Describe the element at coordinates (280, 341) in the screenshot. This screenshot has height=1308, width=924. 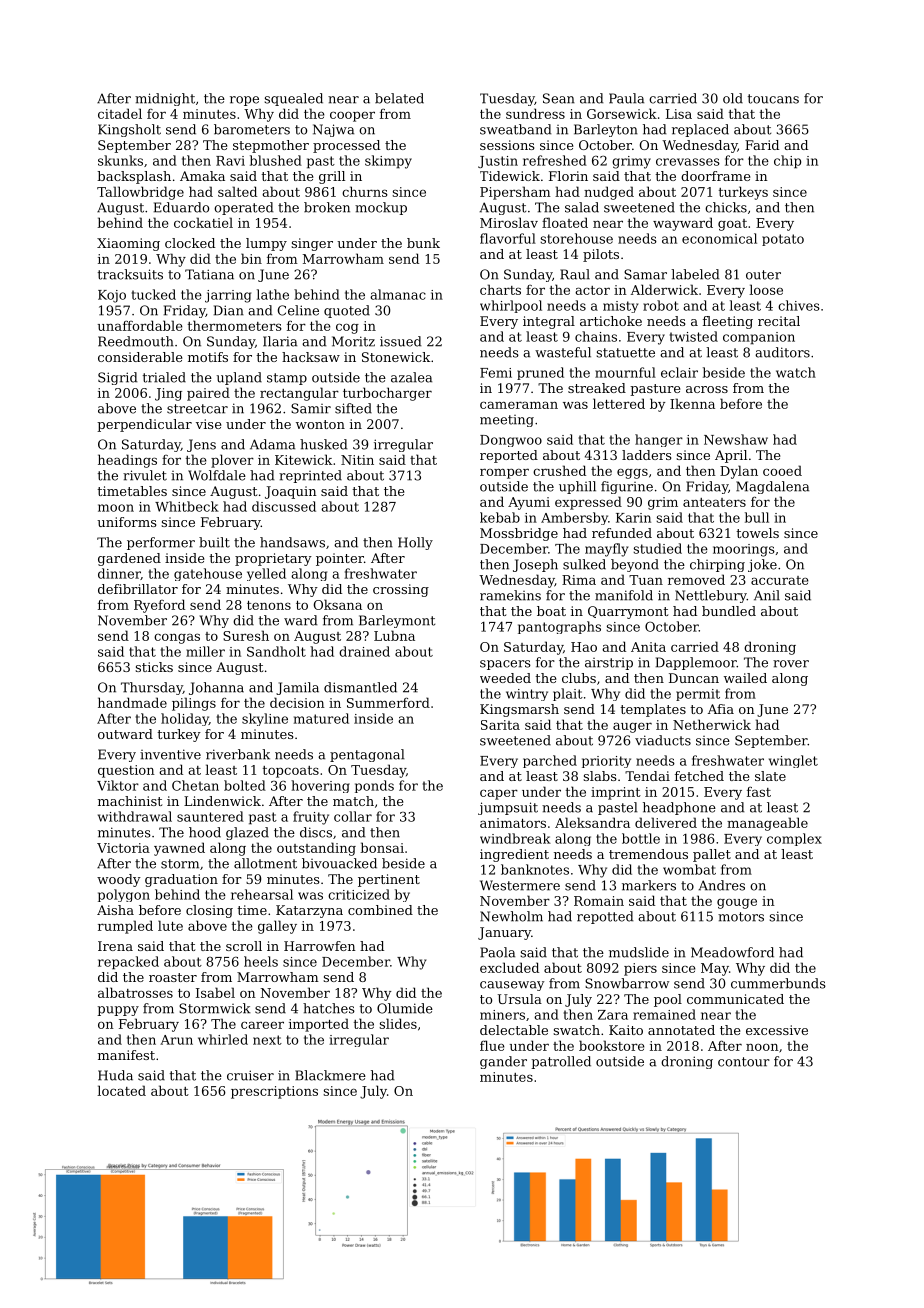
I see `Ilaria` at that location.
